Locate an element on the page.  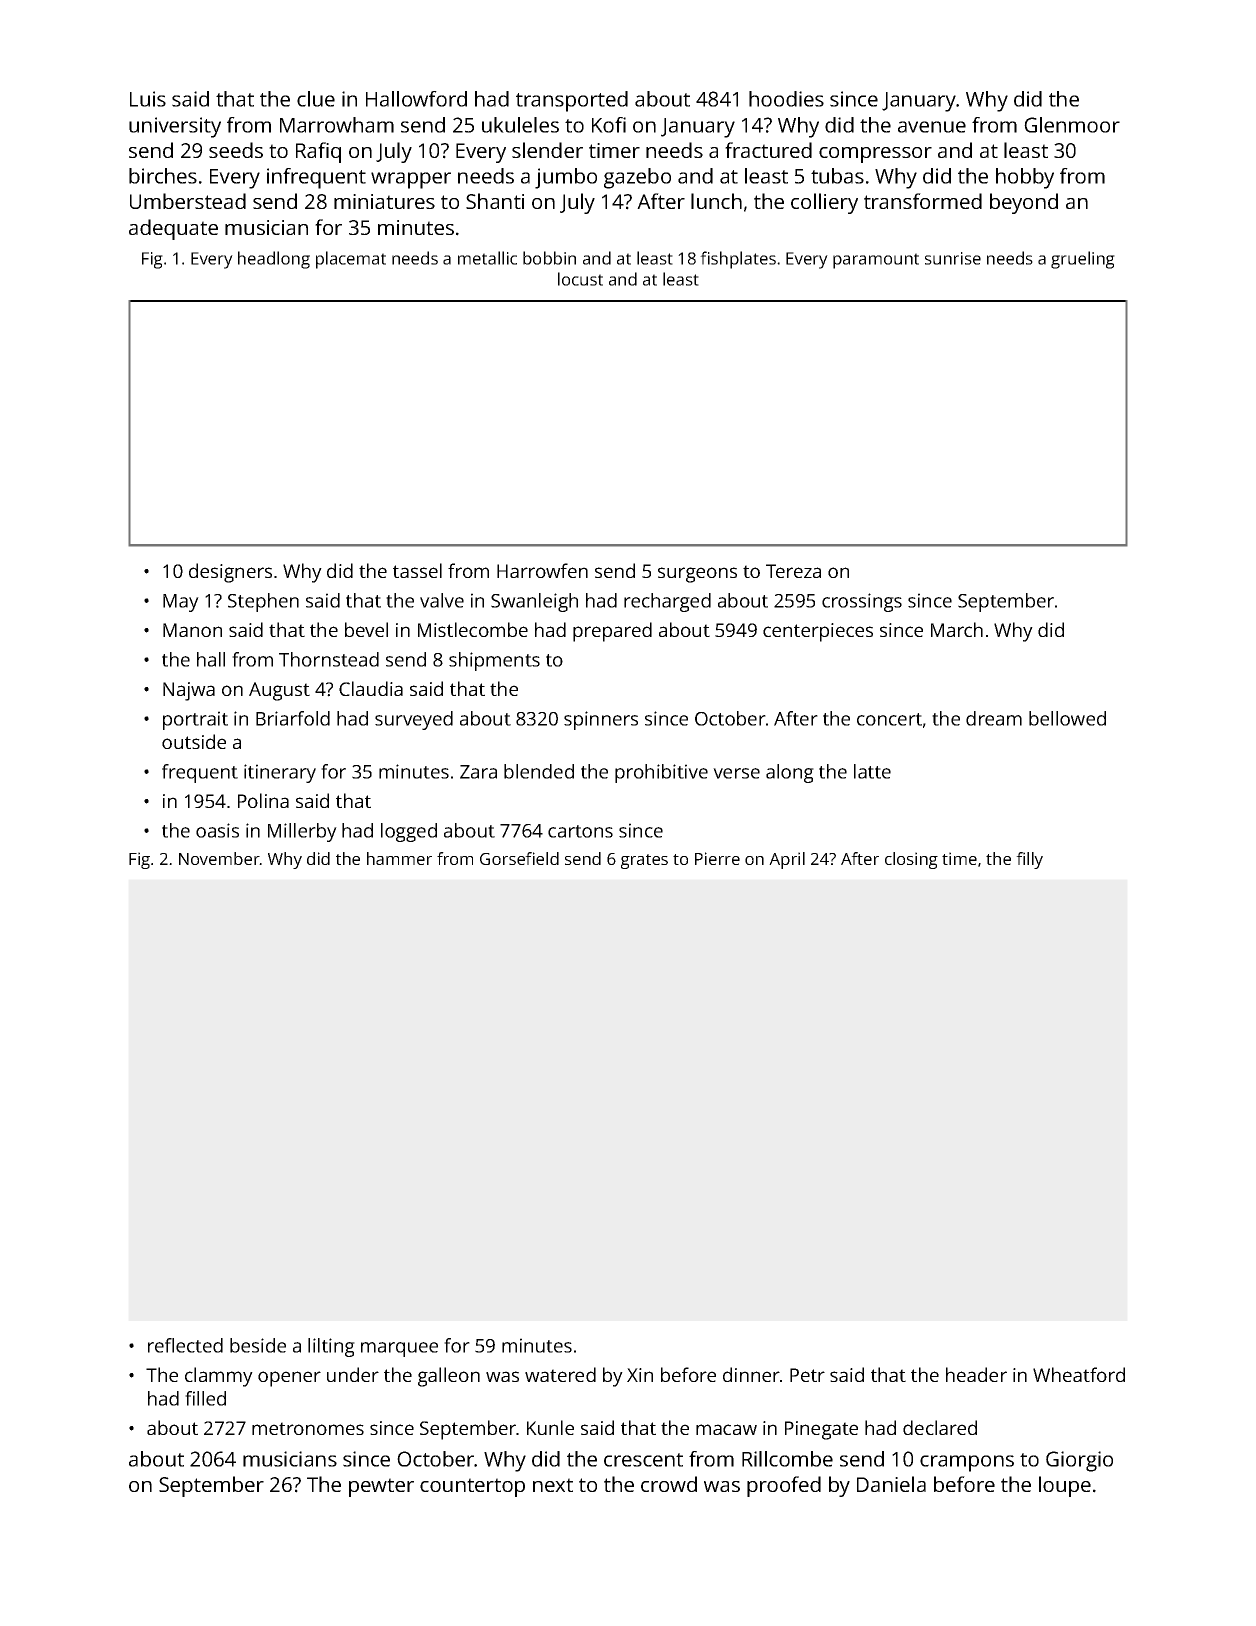
loupe is located at coordinates (1065, 1486).
